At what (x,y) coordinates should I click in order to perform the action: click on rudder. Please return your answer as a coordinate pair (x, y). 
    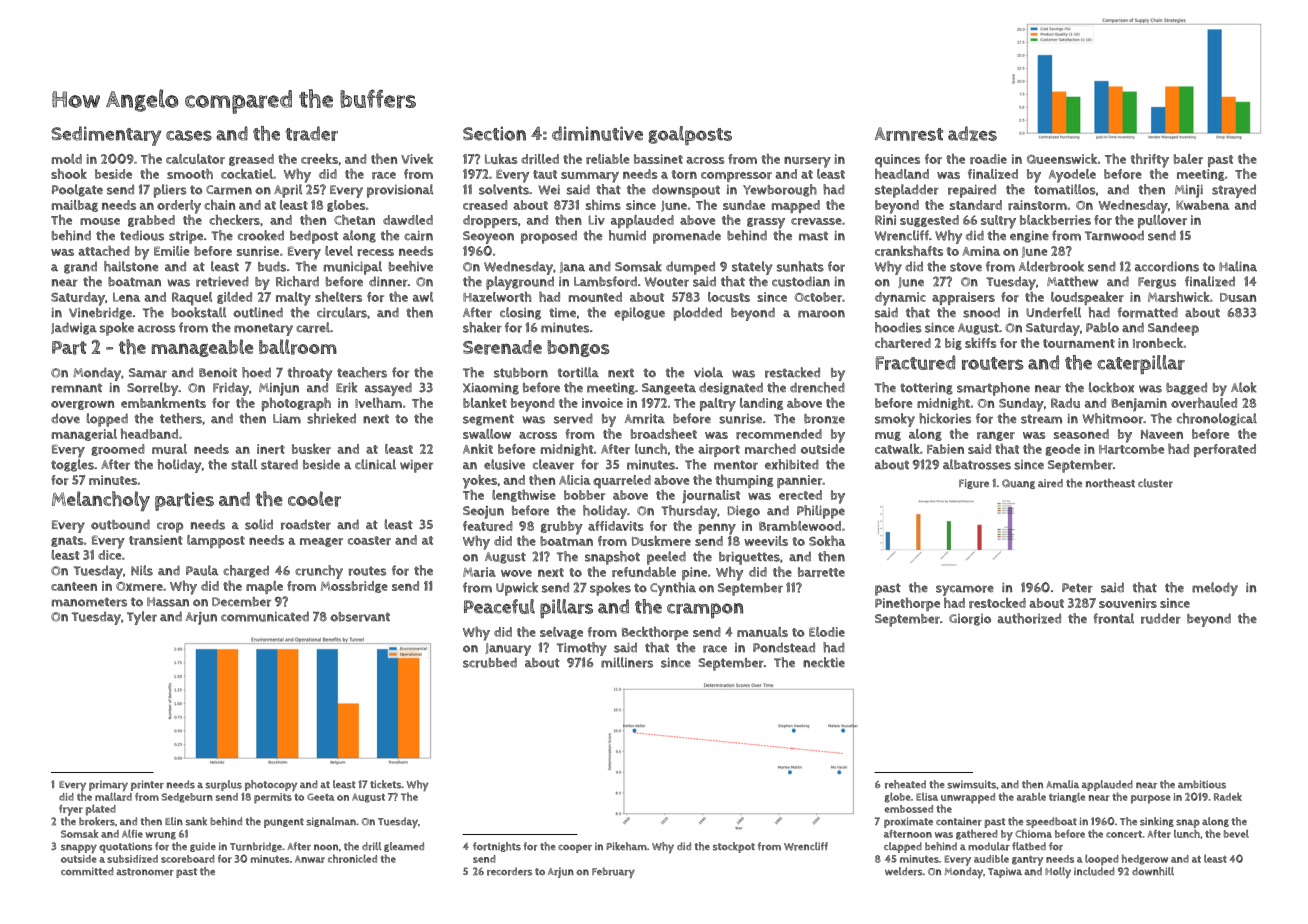
    Looking at the image, I should click on (1161, 618).
